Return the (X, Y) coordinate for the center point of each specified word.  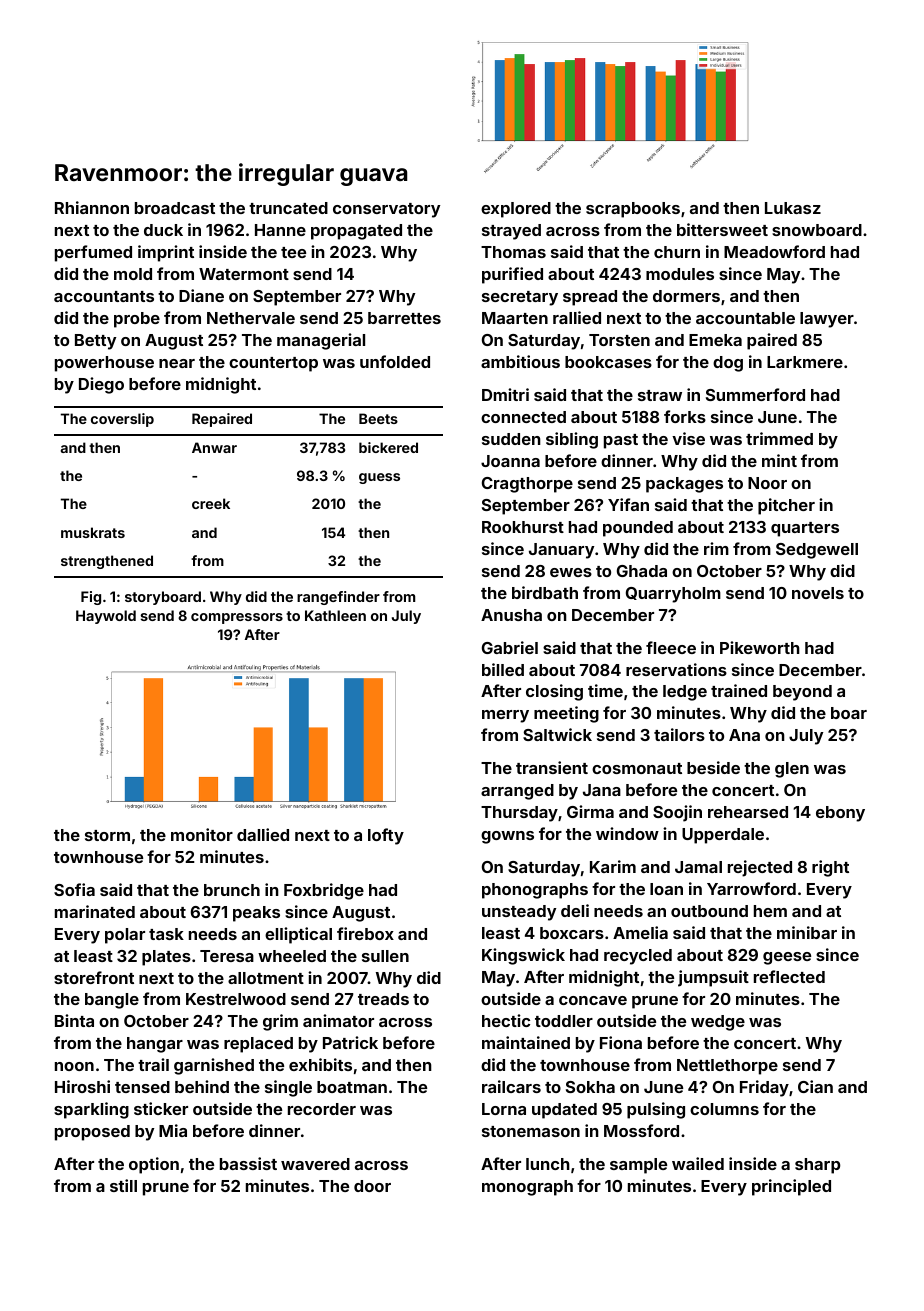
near (177, 363)
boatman (352, 1087)
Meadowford (774, 251)
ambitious (520, 361)
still (123, 1185)
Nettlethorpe (727, 1067)
